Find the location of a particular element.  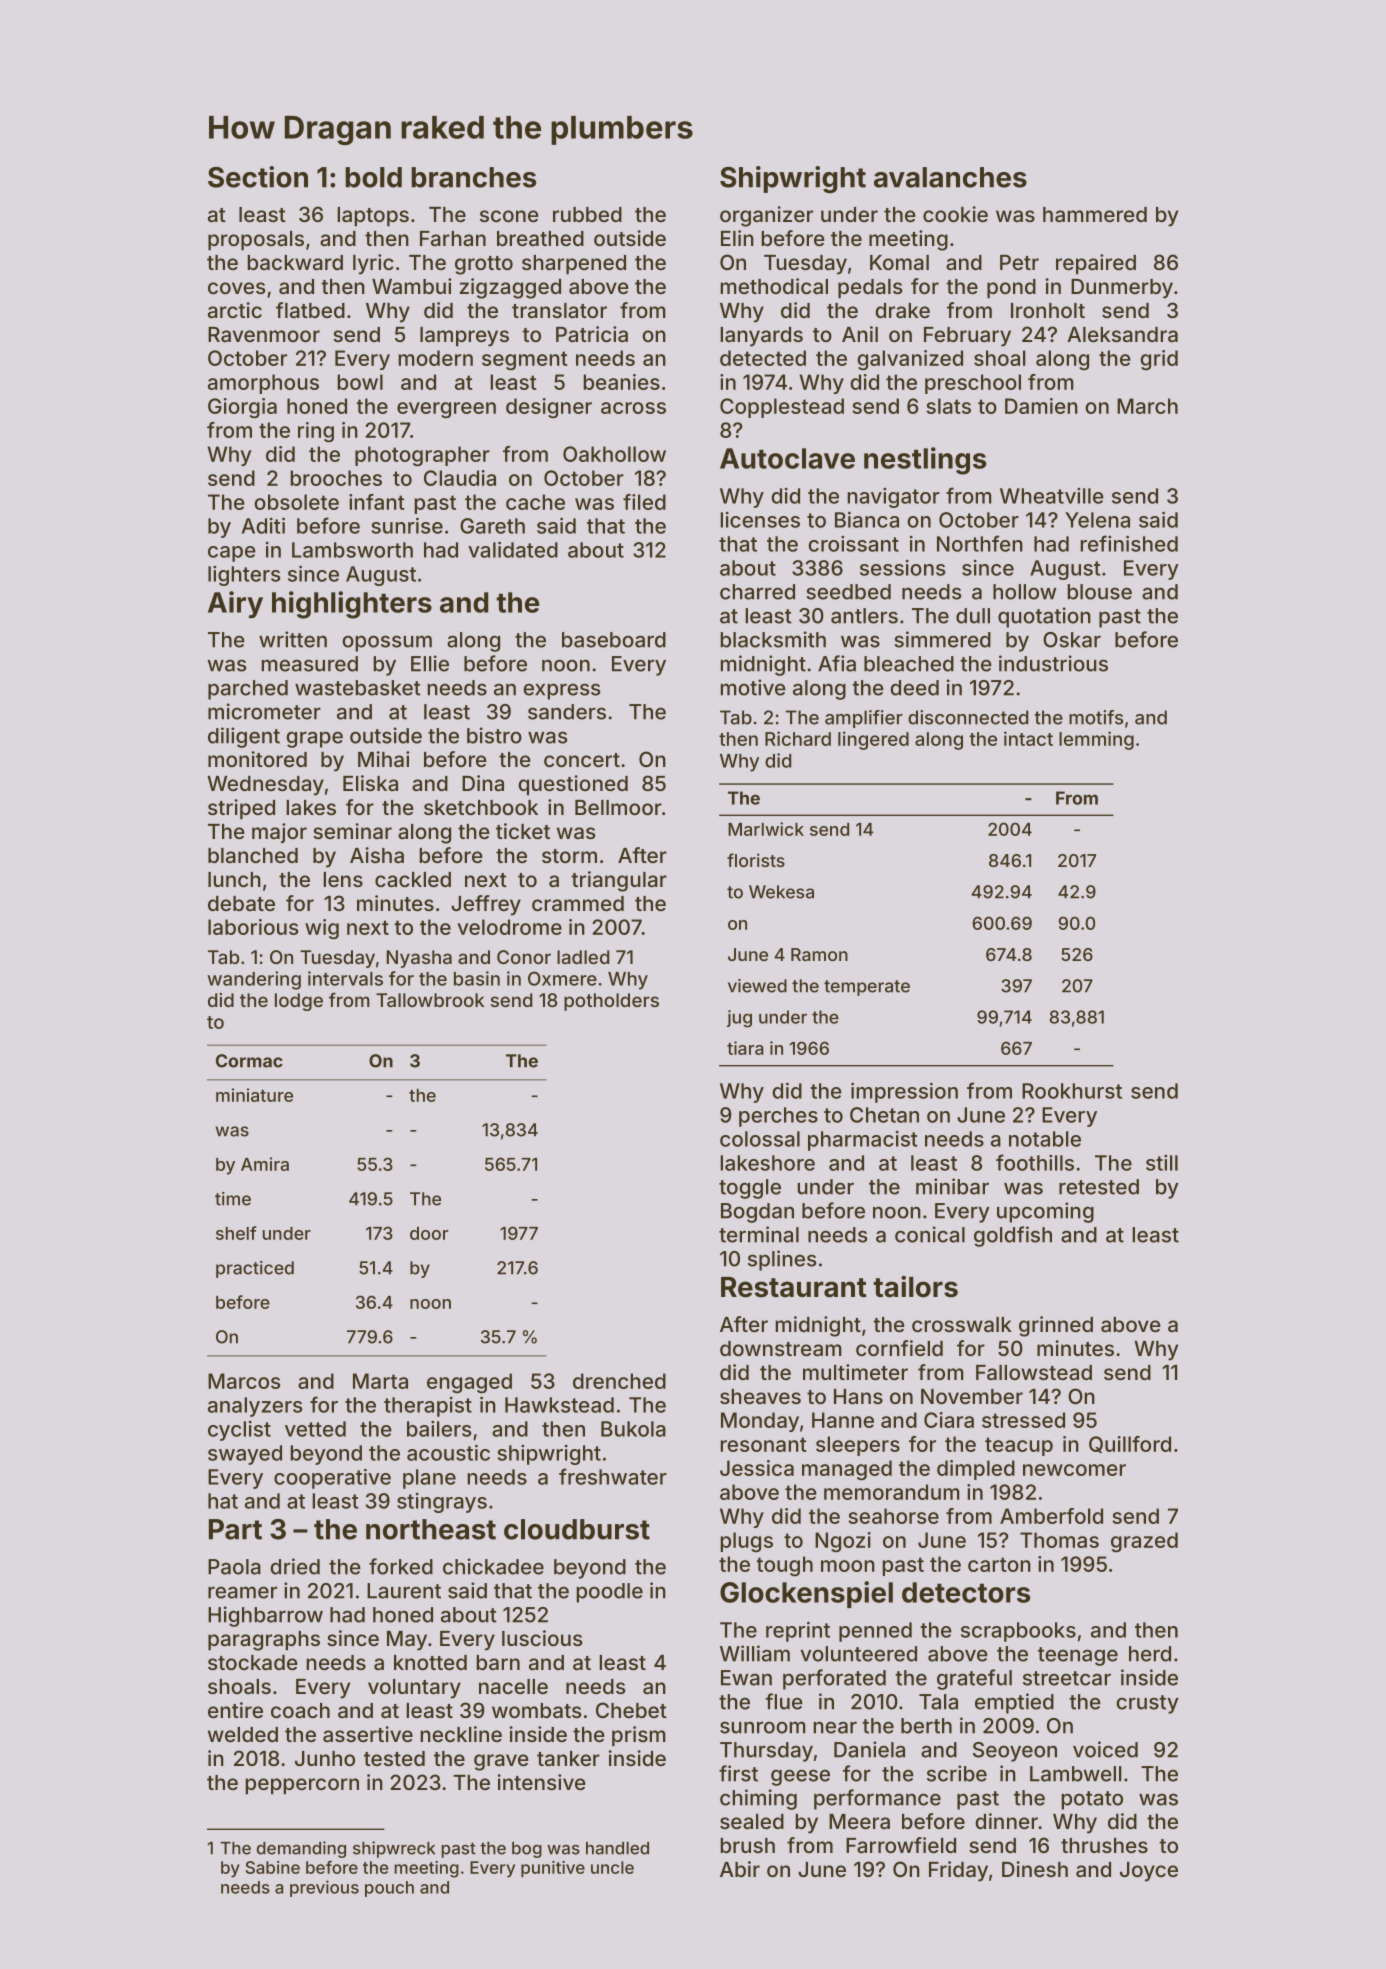

refinished is located at coordinates (1129, 543).
